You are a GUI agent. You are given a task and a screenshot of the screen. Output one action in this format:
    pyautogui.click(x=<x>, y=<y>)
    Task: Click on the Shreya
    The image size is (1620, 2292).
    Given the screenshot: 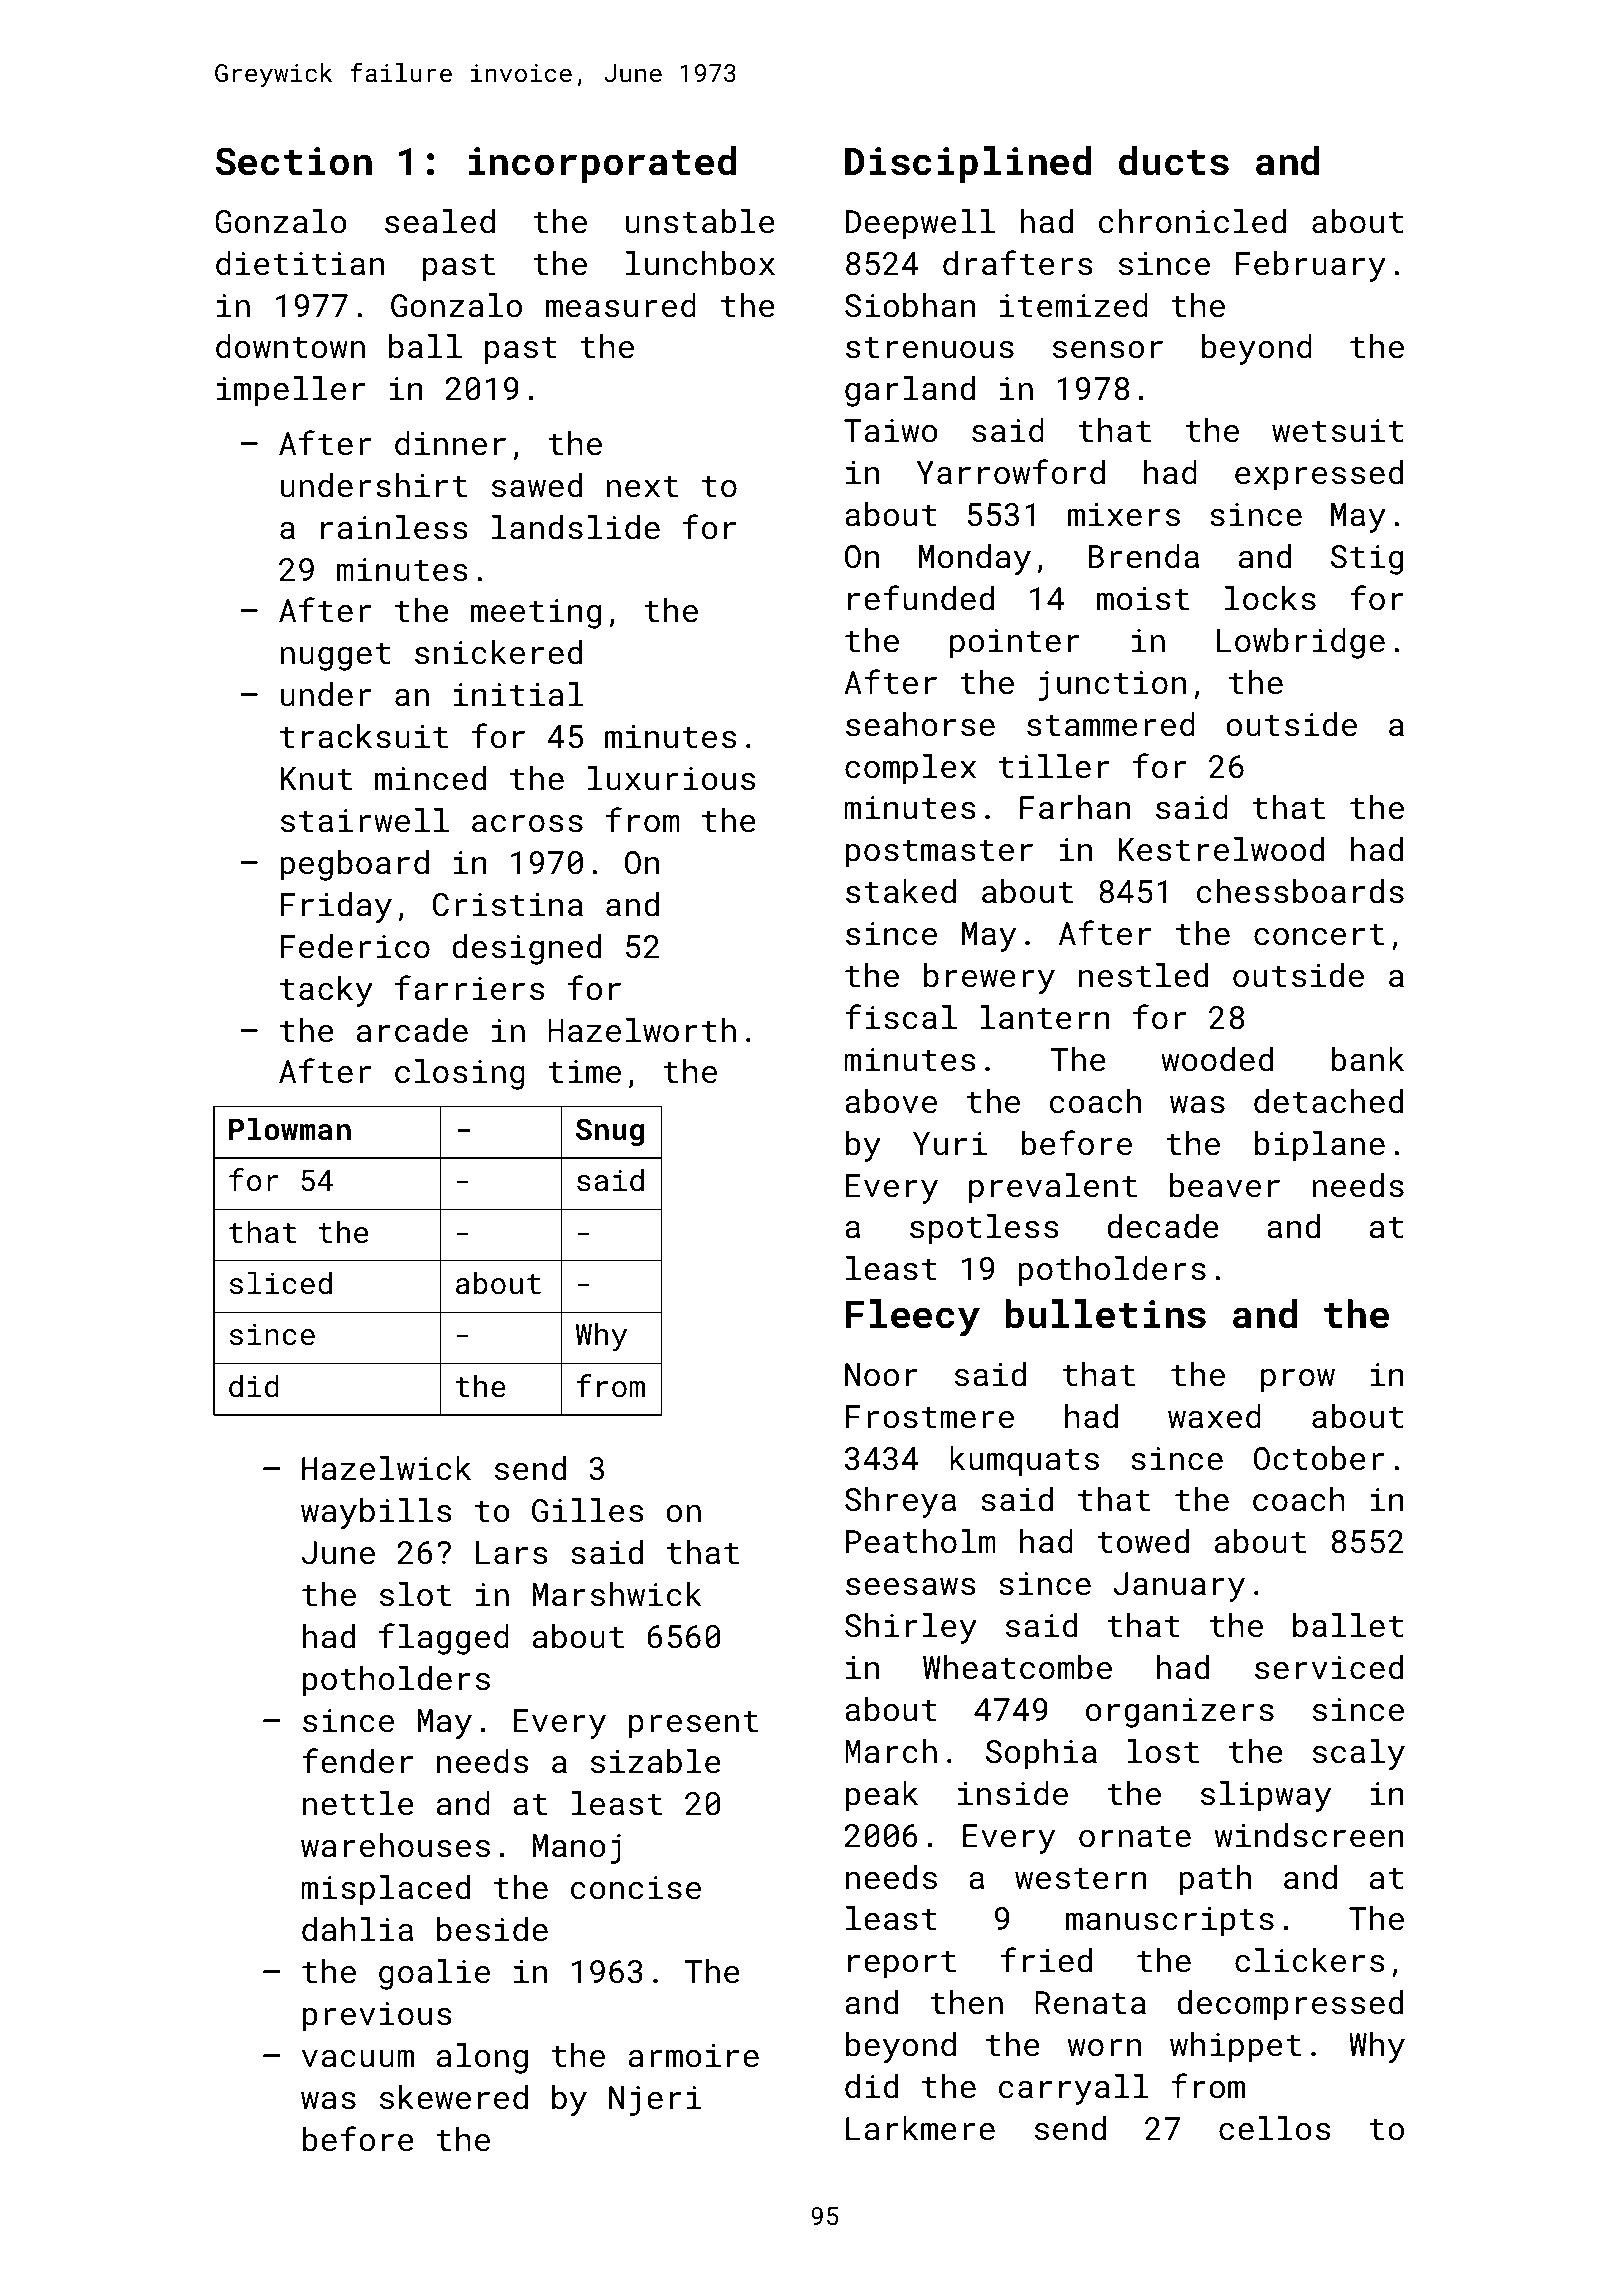 What is the action you would take?
    pyautogui.click(x=900, y=1502)
